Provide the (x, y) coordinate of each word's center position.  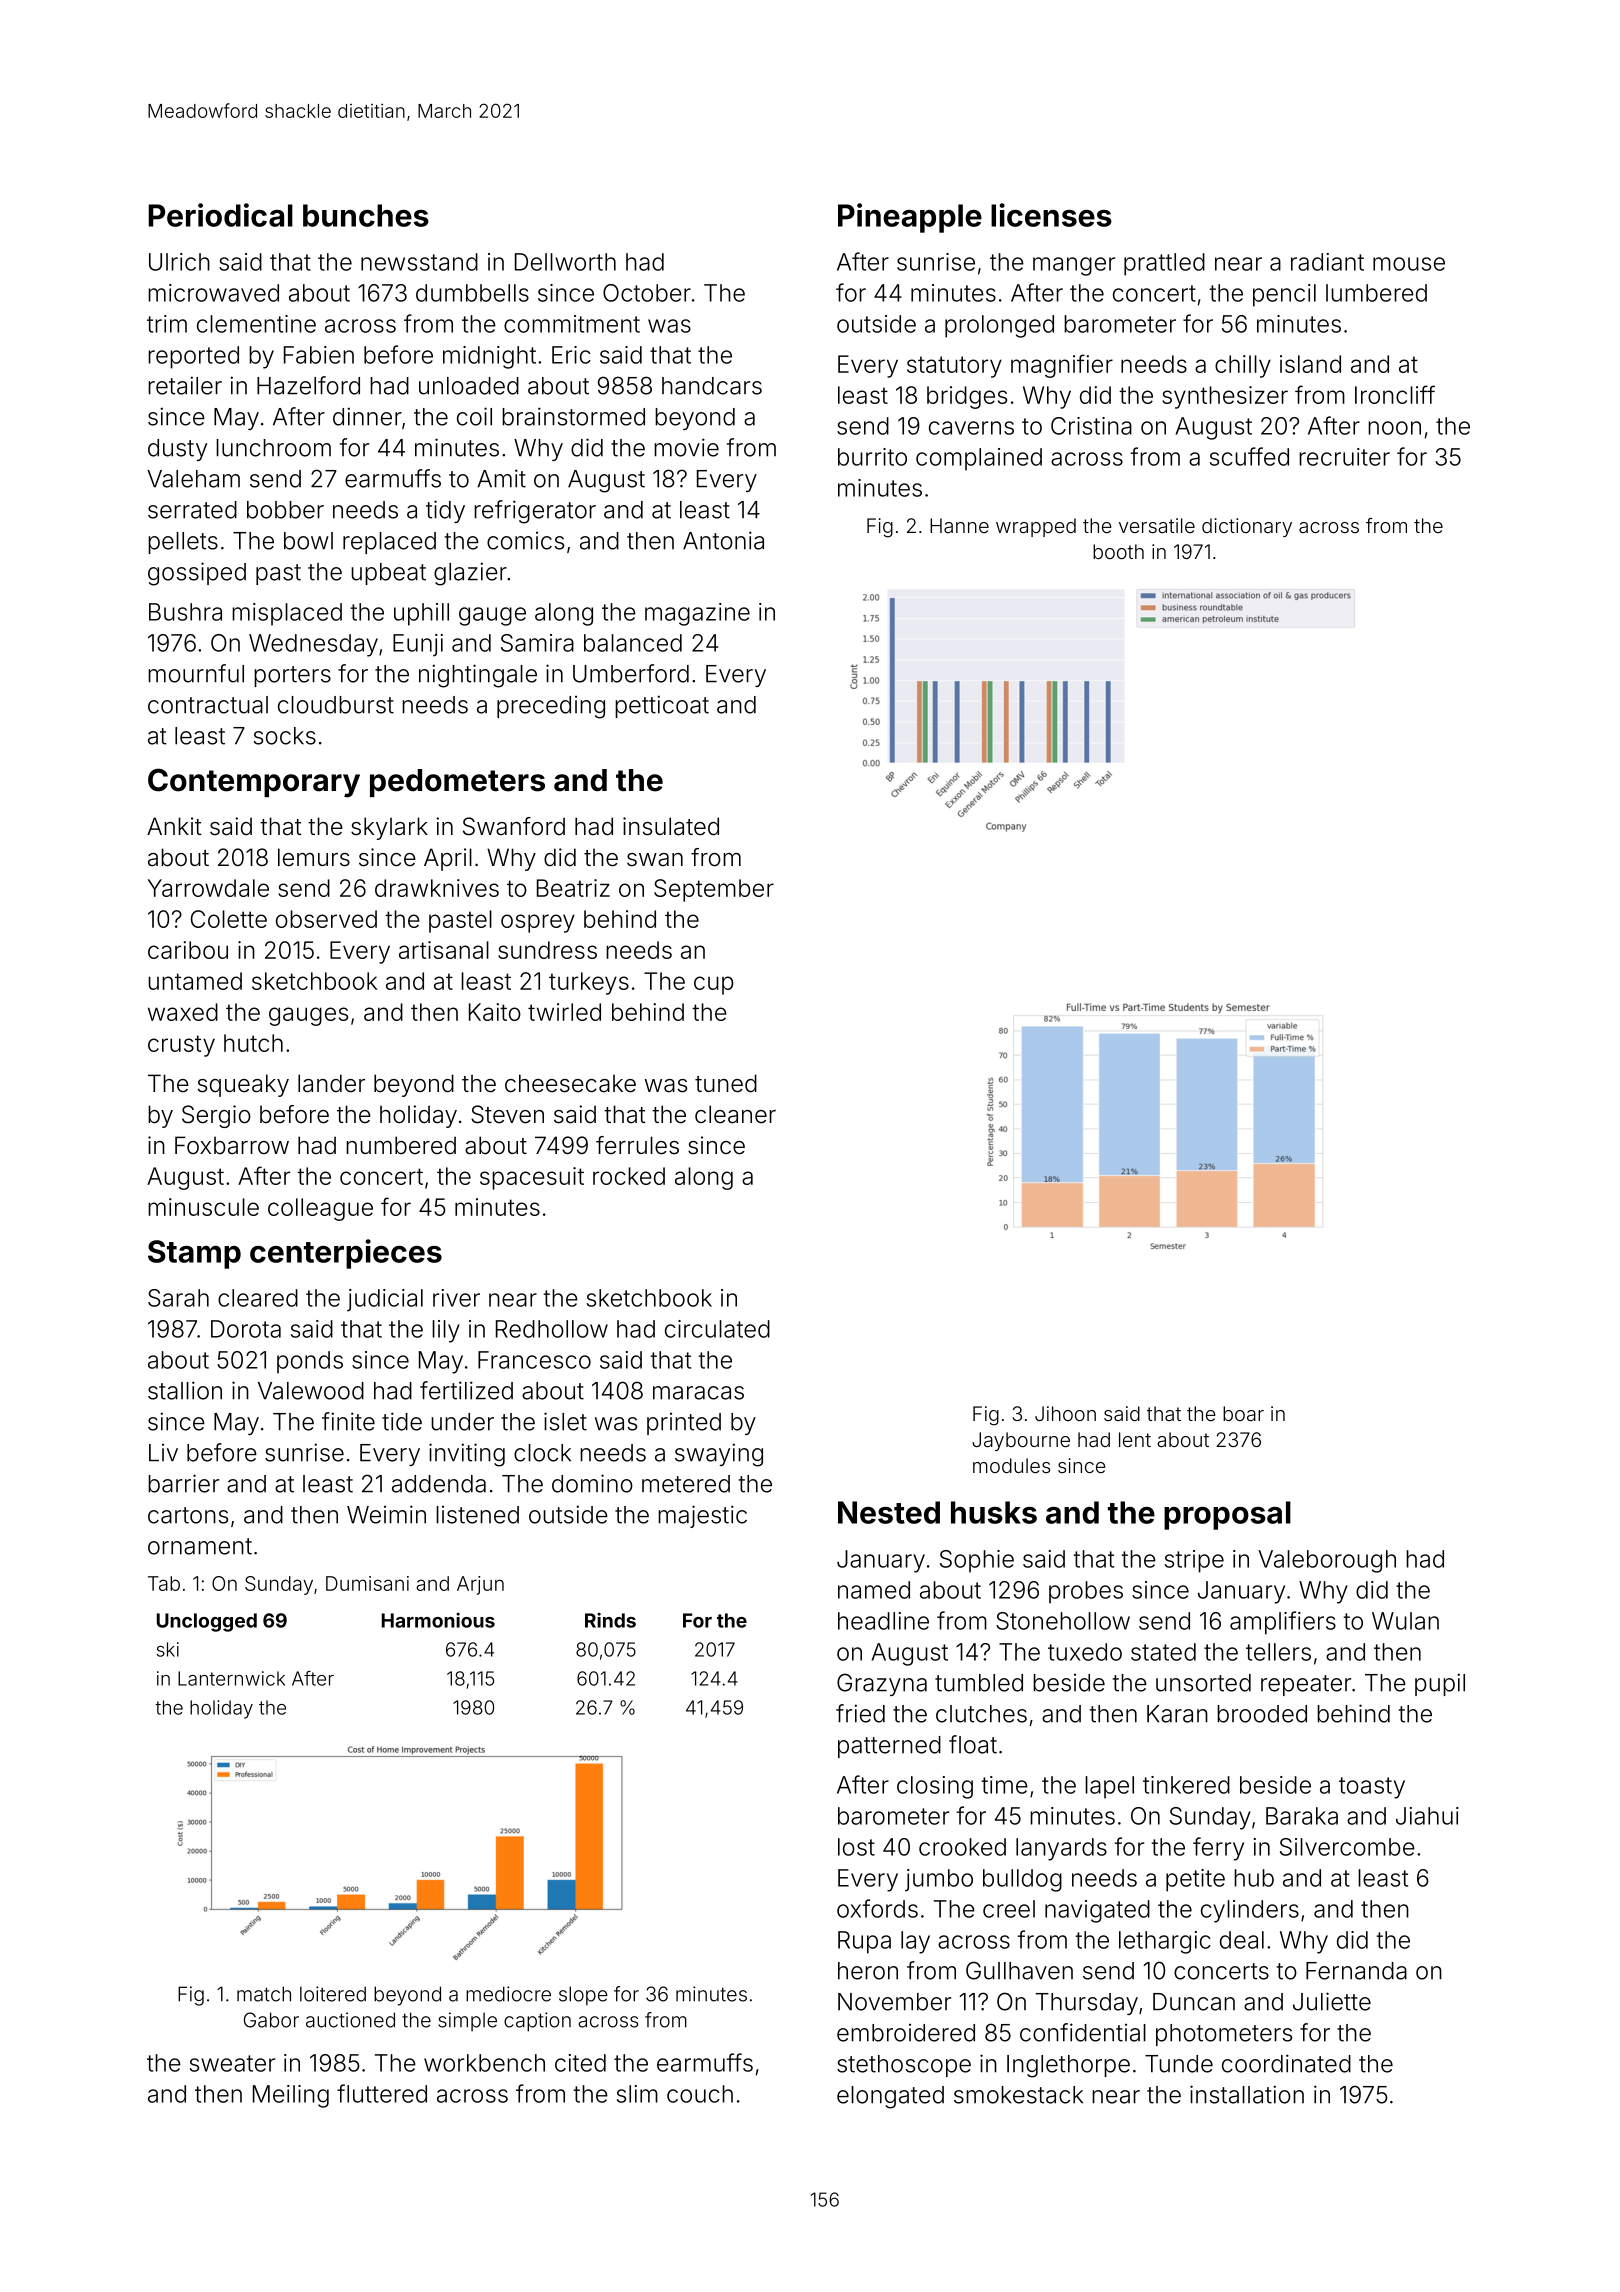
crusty (181, 1046)
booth (1118, 551)
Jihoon (1065, 1413)
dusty (177, 450)
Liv (163, 1453)
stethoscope (904, 2066)
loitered (333, 1994)
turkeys (589, 983)
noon (1394, 428)
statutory (954, 367)
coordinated (1286, 2063)
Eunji (418, 645)
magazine (697, 614)
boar (1243, 1413)
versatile (1157, 525)
